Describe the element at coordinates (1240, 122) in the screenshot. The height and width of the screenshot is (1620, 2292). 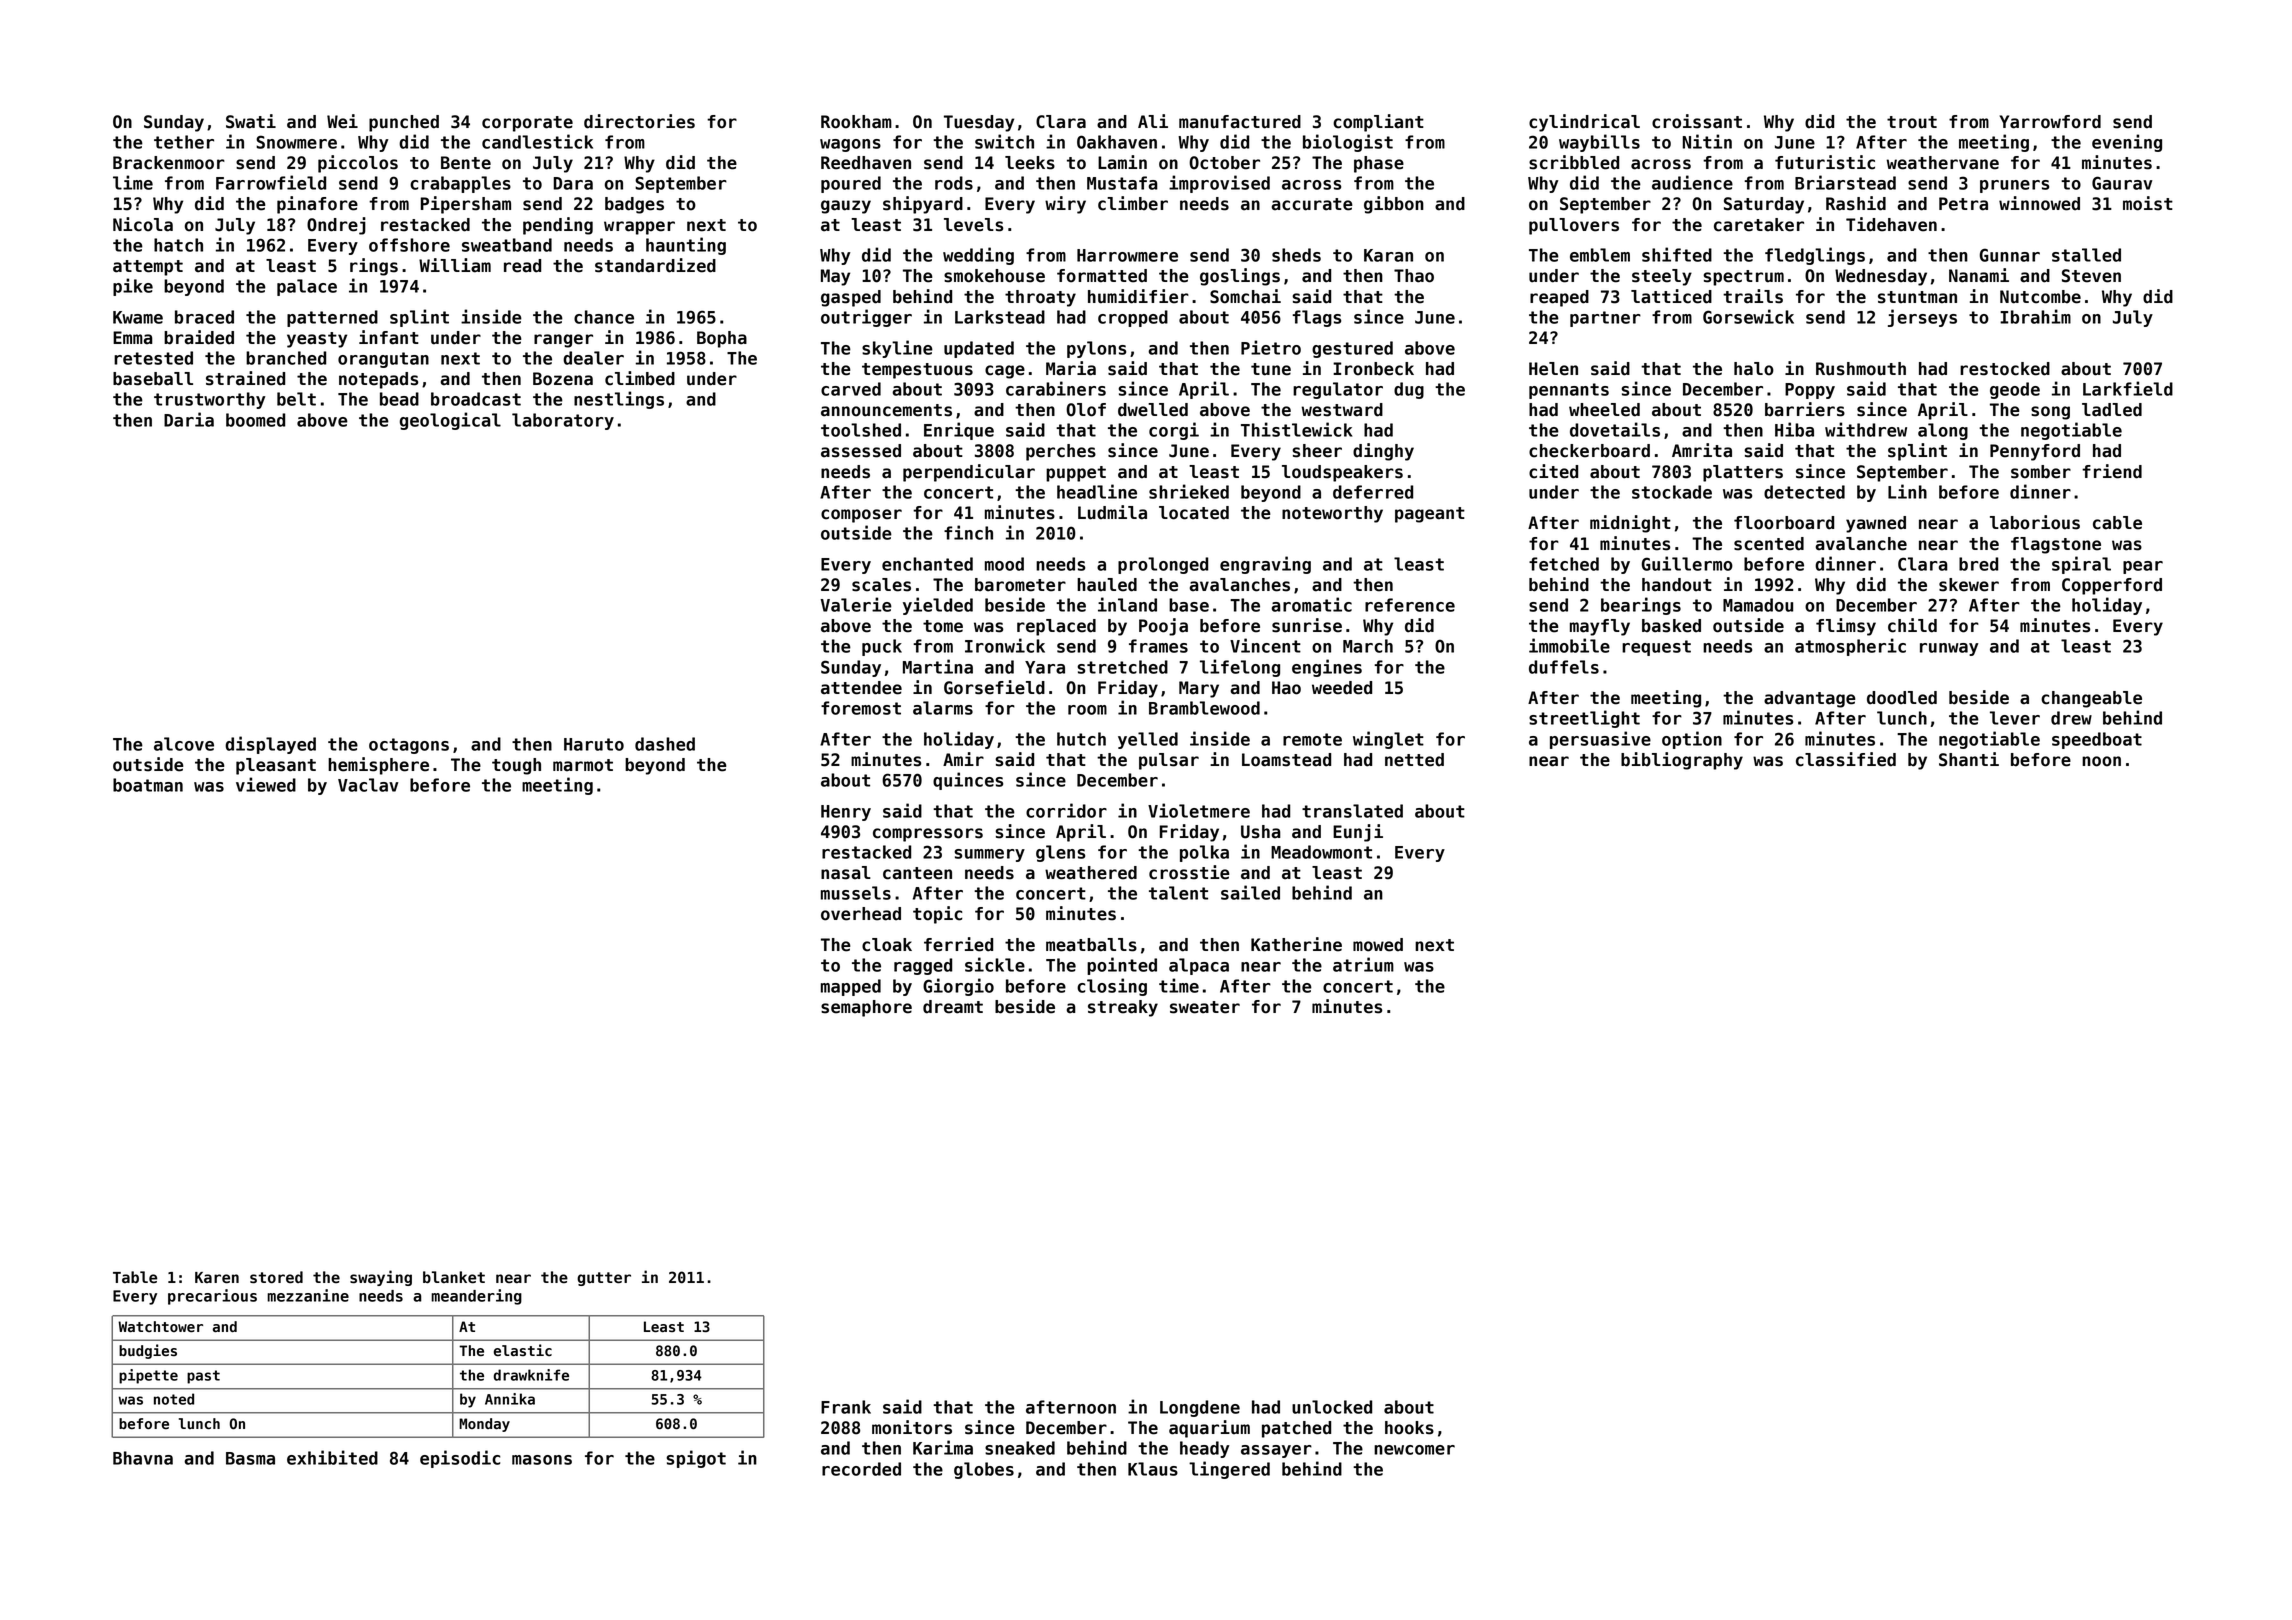
I see `manufactured` at that location.
